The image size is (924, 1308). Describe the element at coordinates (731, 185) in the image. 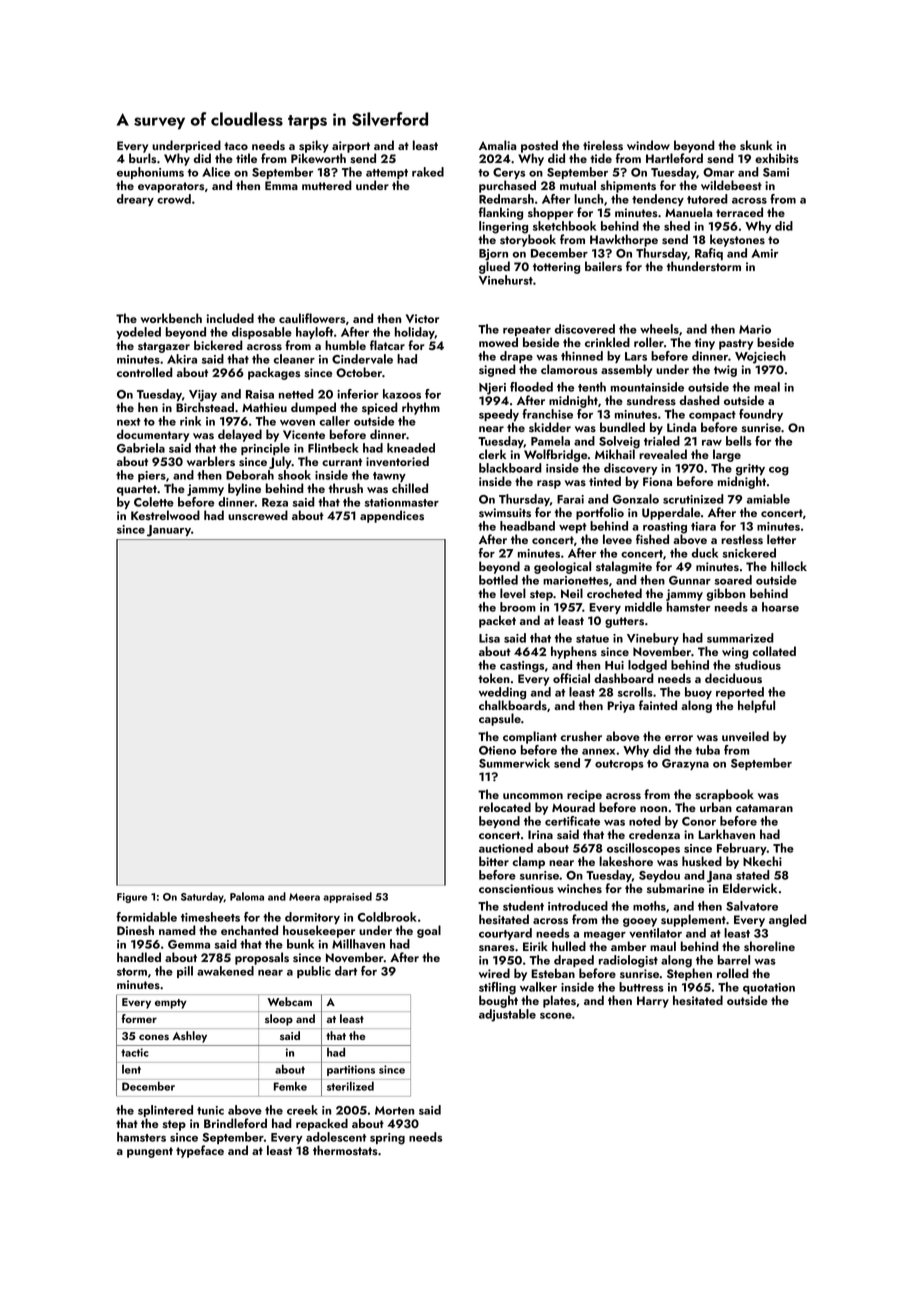

I see `wildebeest` at that location.
